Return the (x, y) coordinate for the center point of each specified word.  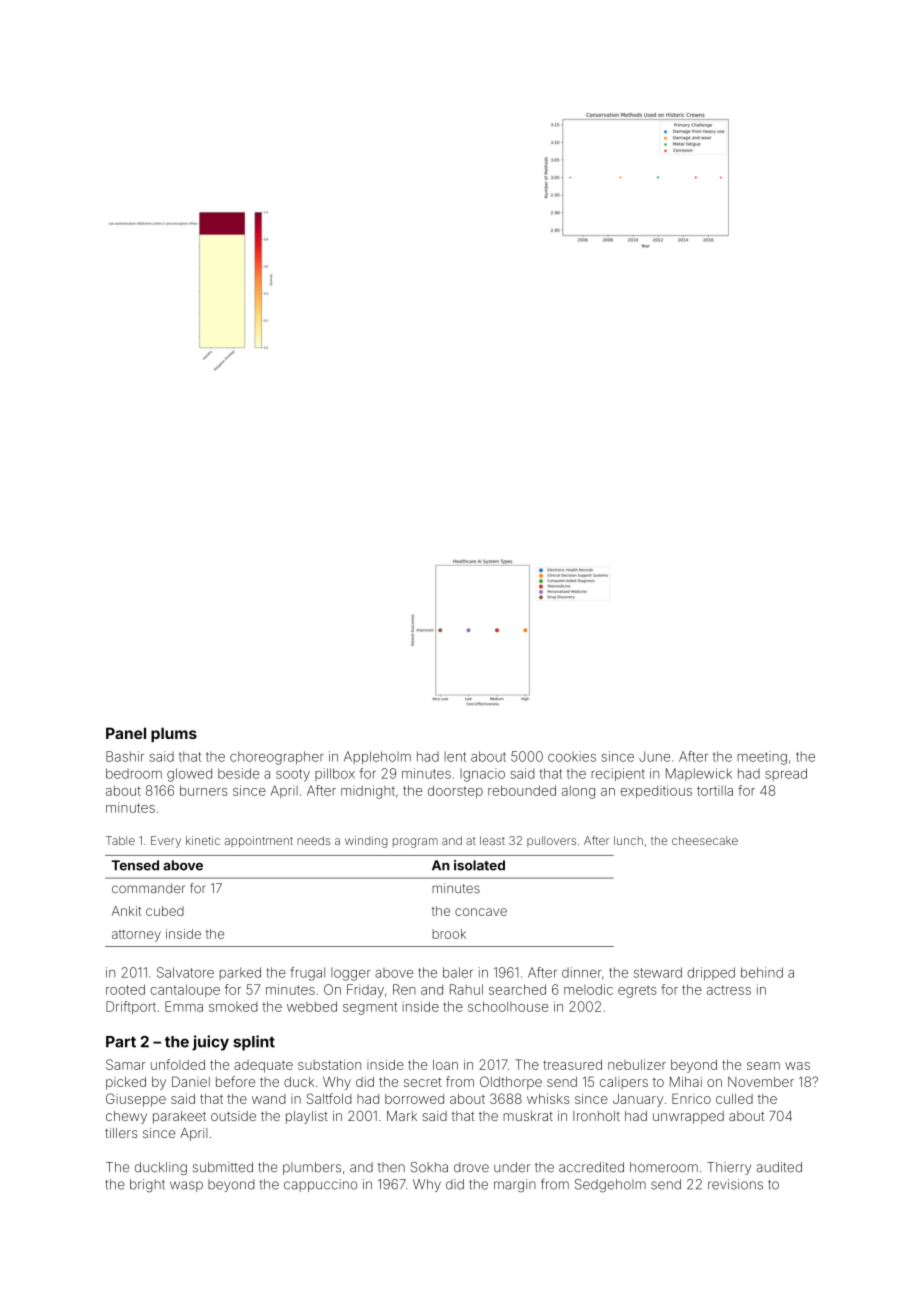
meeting (762, 758)
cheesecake (705, 840)
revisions (735, 1184)
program (415, 843)
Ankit (126, 911)
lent (455, 756)
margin (515, 1185)
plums (174, 734)
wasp (186, 1186)
